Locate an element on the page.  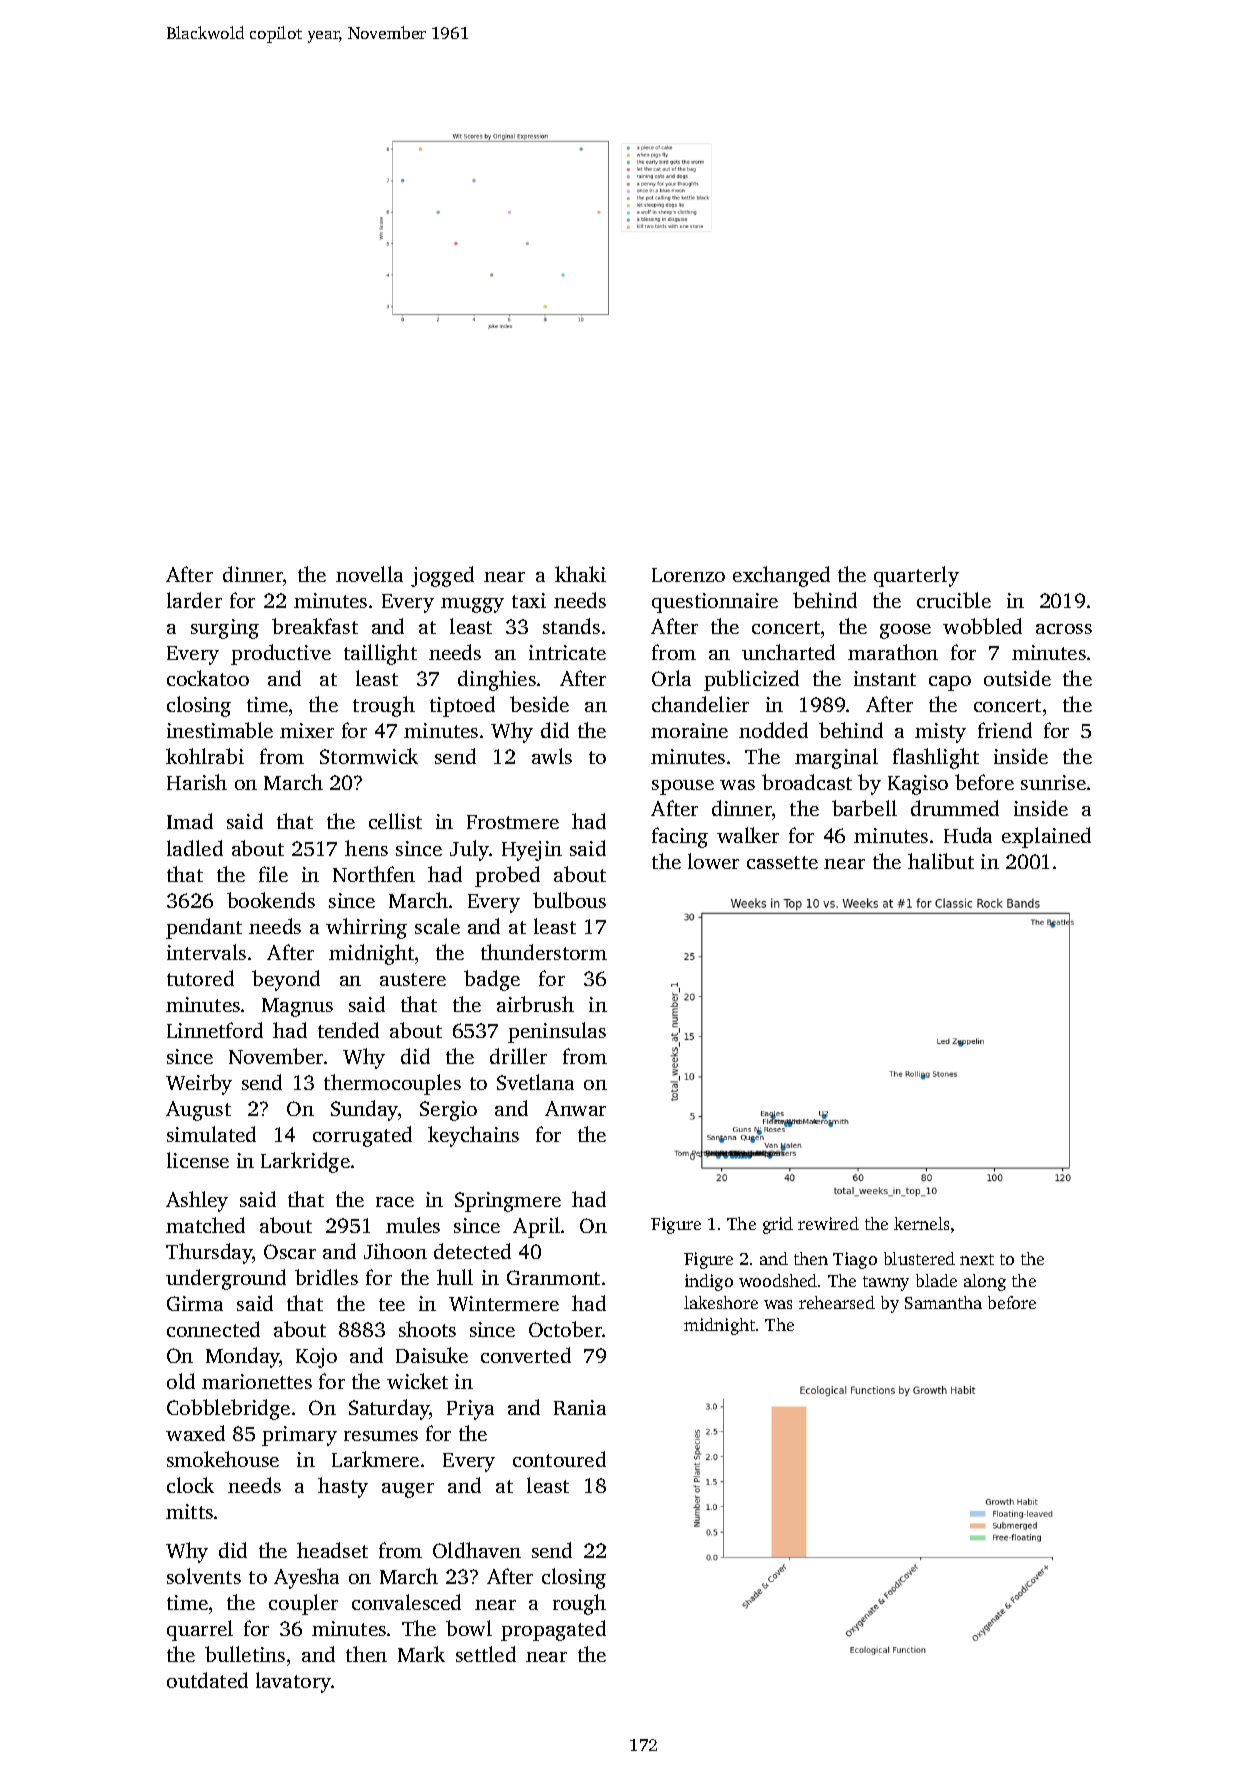
mitts is located at coordinates (189, 1511).
